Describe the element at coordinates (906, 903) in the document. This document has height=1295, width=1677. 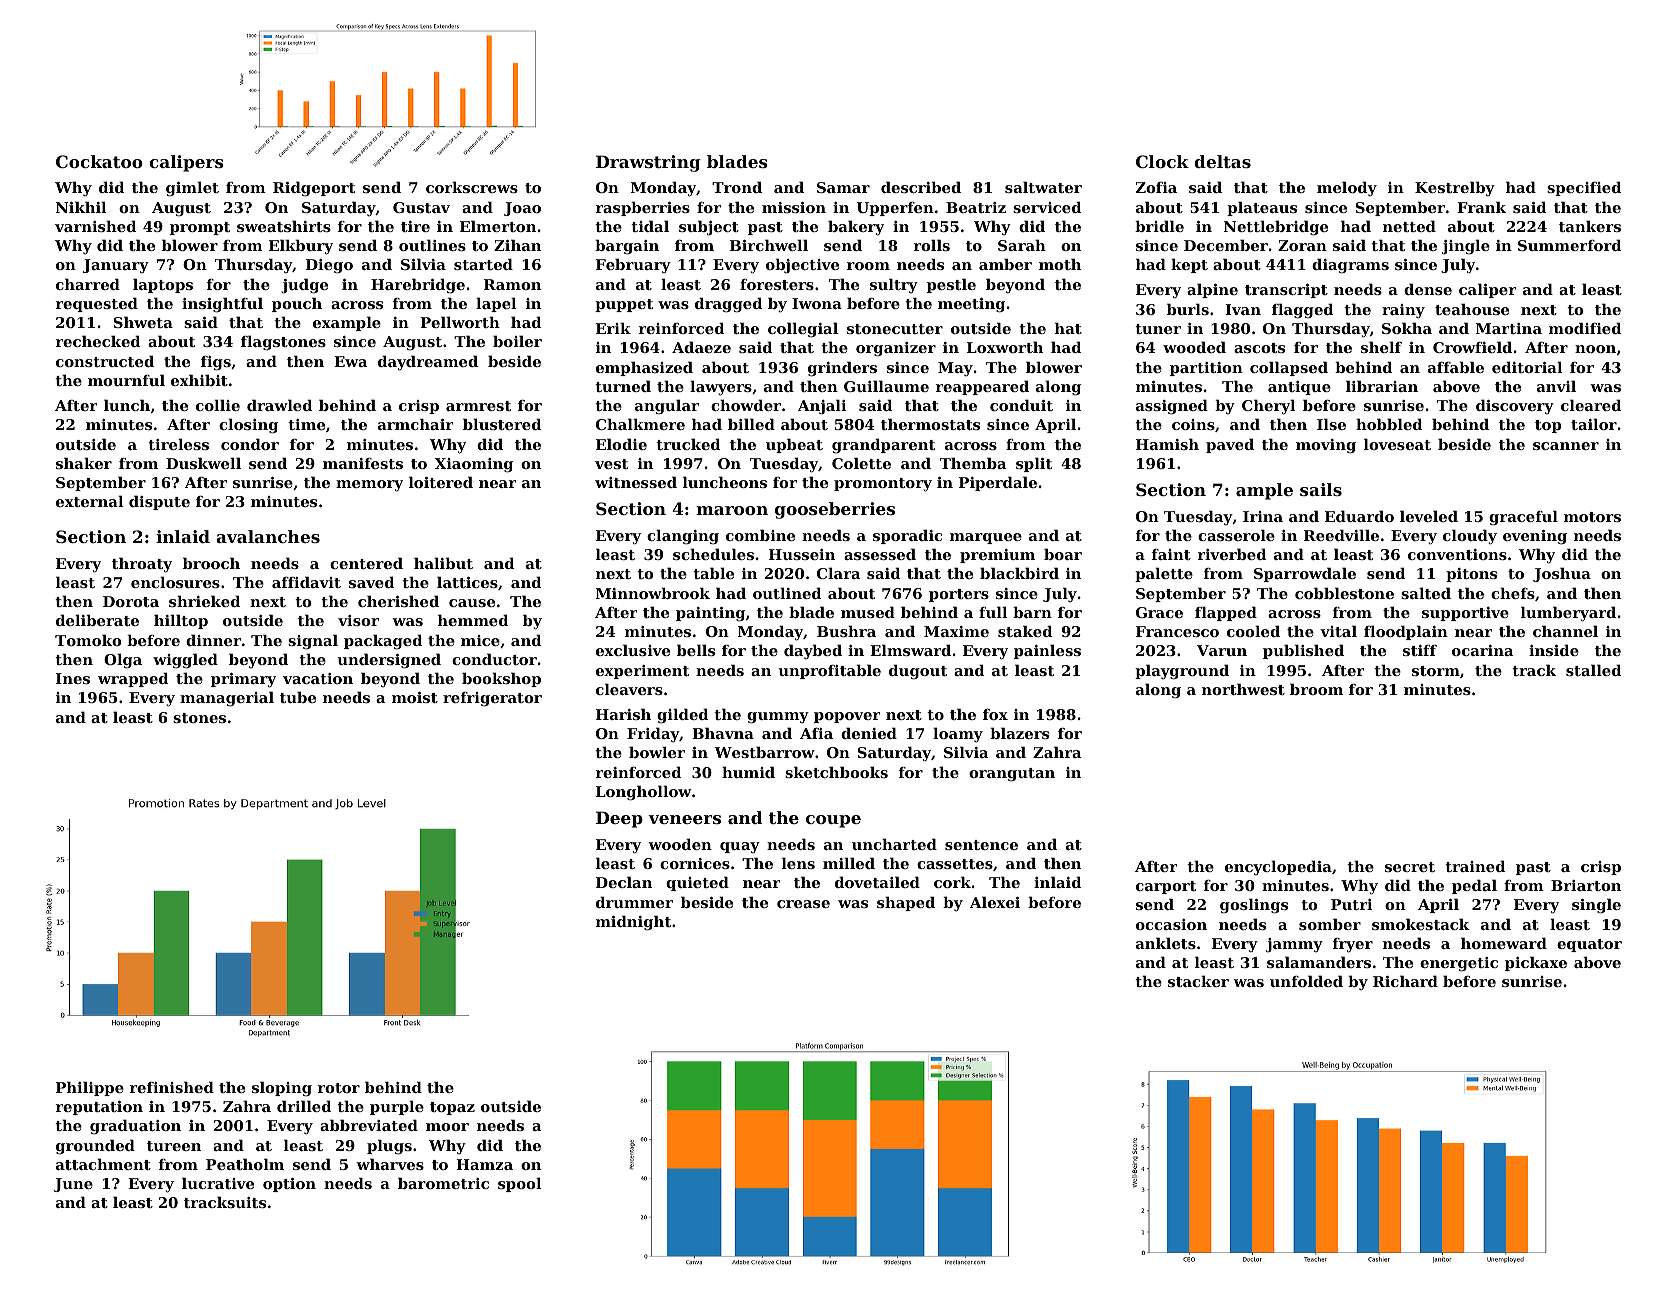
I see `shaped` at that location.
